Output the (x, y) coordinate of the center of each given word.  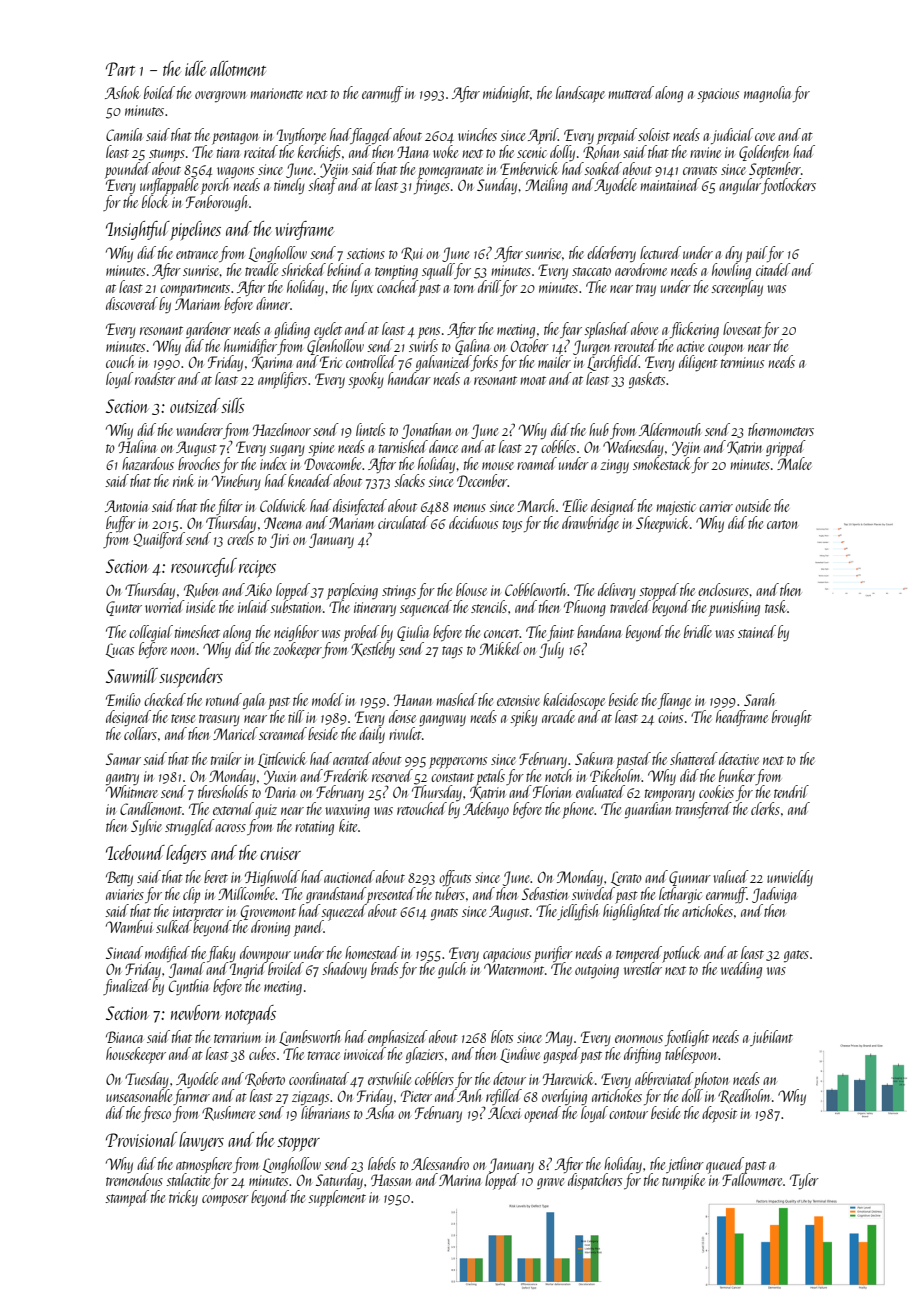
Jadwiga (774, 895)
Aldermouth (670, 429)
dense (402, 716)
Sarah (759, 699)
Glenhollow (335, 347)
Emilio (123, 699)
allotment (238, 68)
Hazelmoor (282, 429)
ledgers (186, 854)
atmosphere (204, 1165)
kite (348, 825)
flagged (371, 136)
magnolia (767, 94)
